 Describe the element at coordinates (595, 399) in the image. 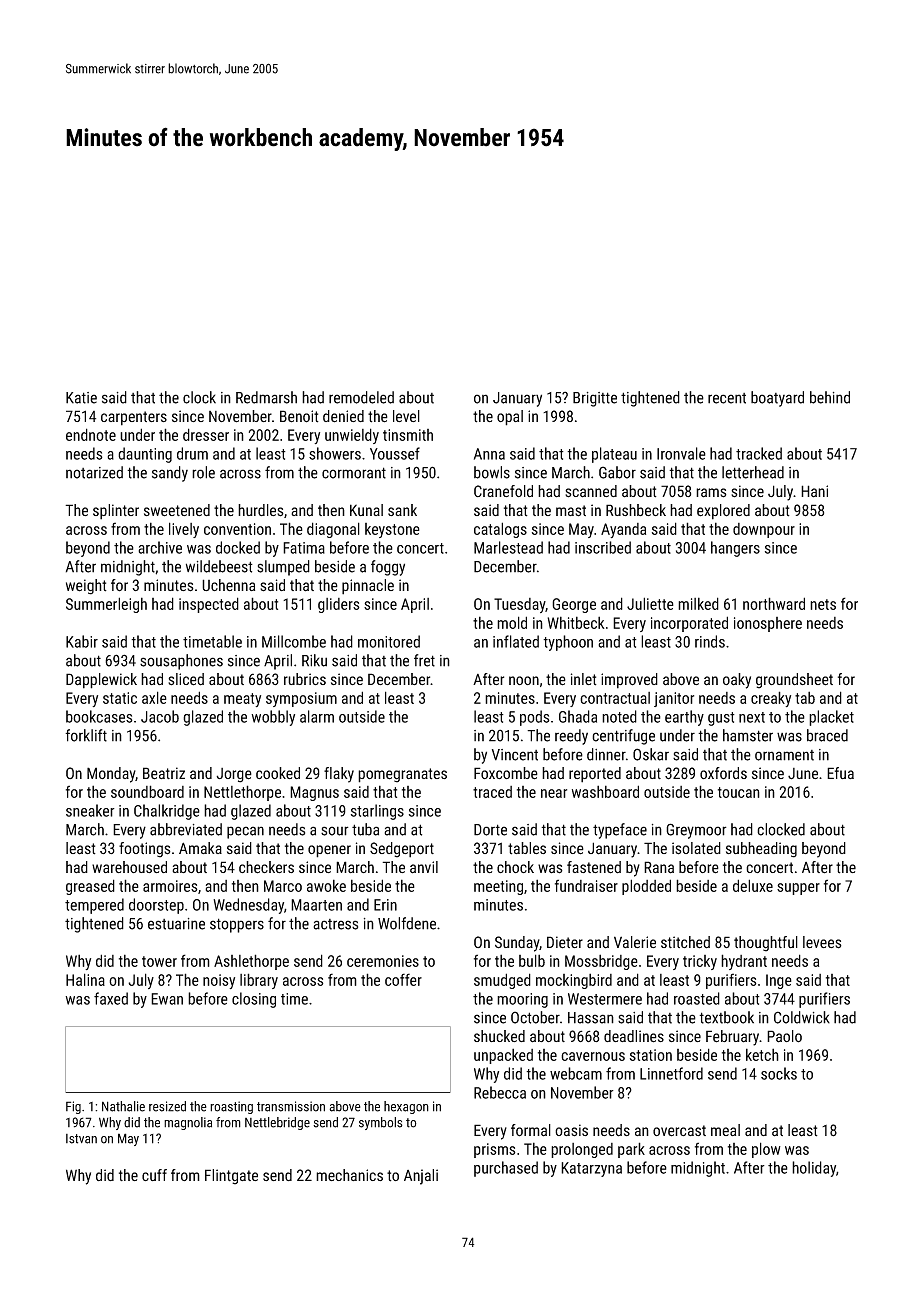

I see `Brigitte` at that location.
